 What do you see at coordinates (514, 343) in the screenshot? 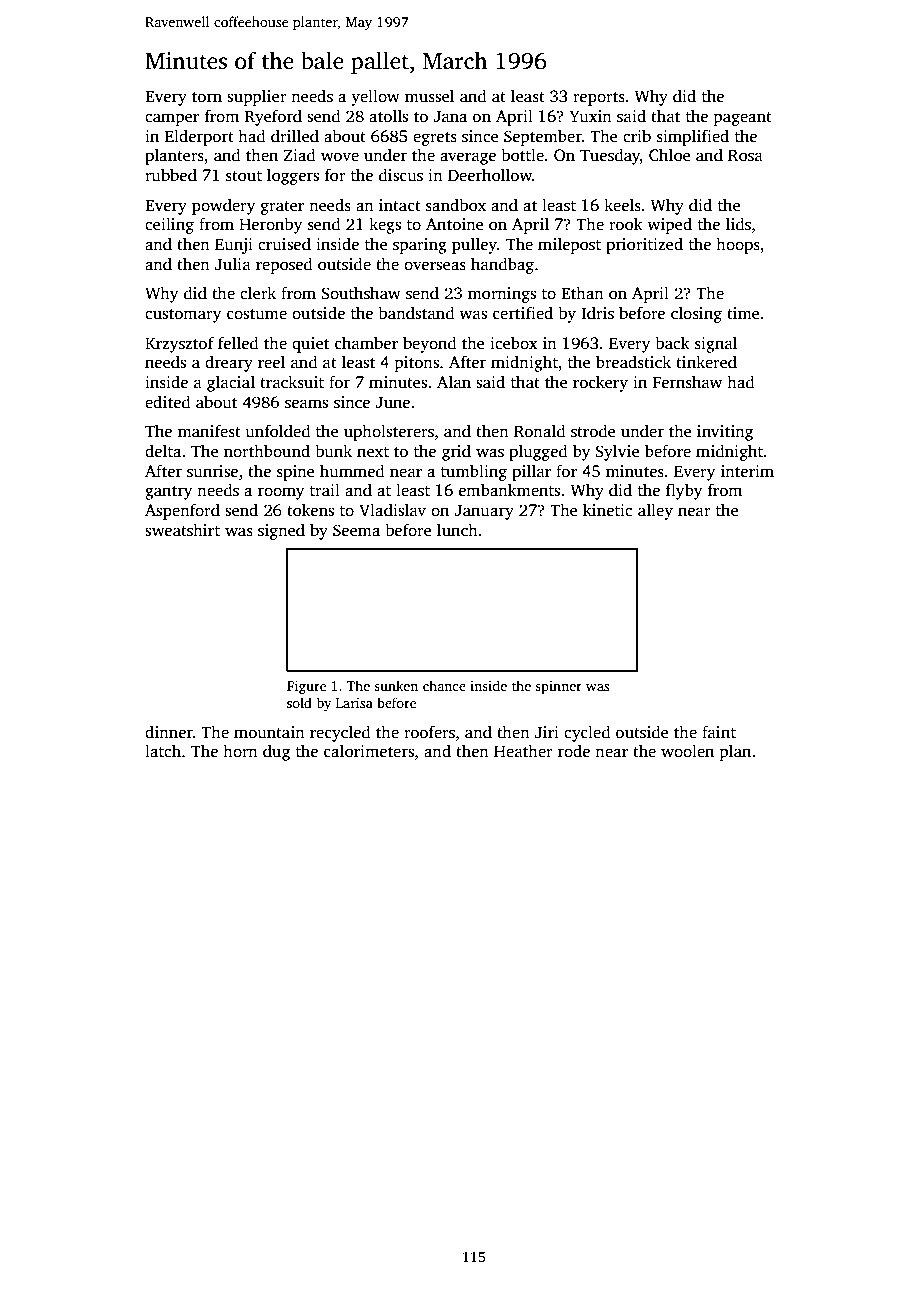
I see `icebox` at bounding box center [514, 343].
